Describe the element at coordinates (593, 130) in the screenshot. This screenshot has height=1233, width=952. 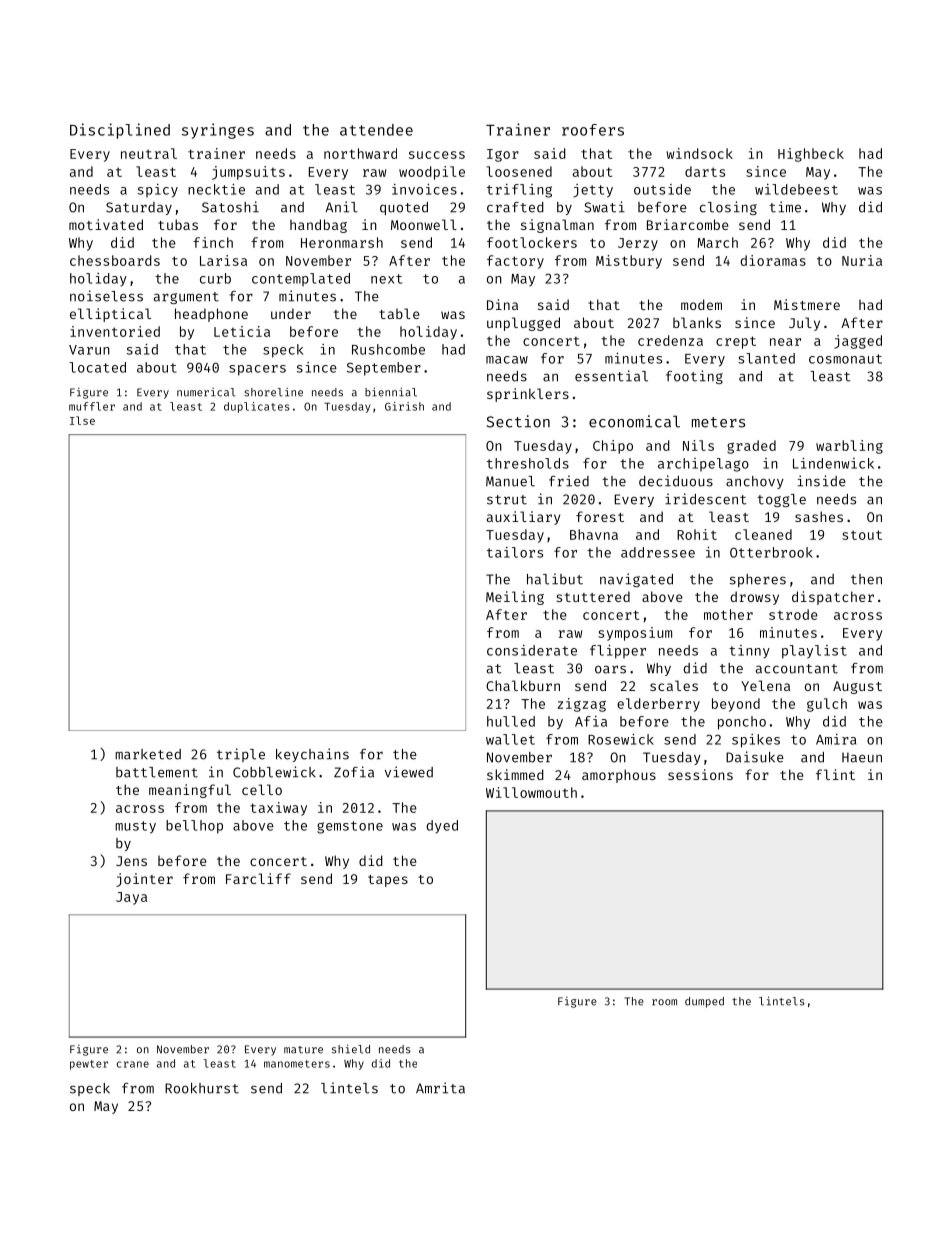
I see `roofers` at that location.
